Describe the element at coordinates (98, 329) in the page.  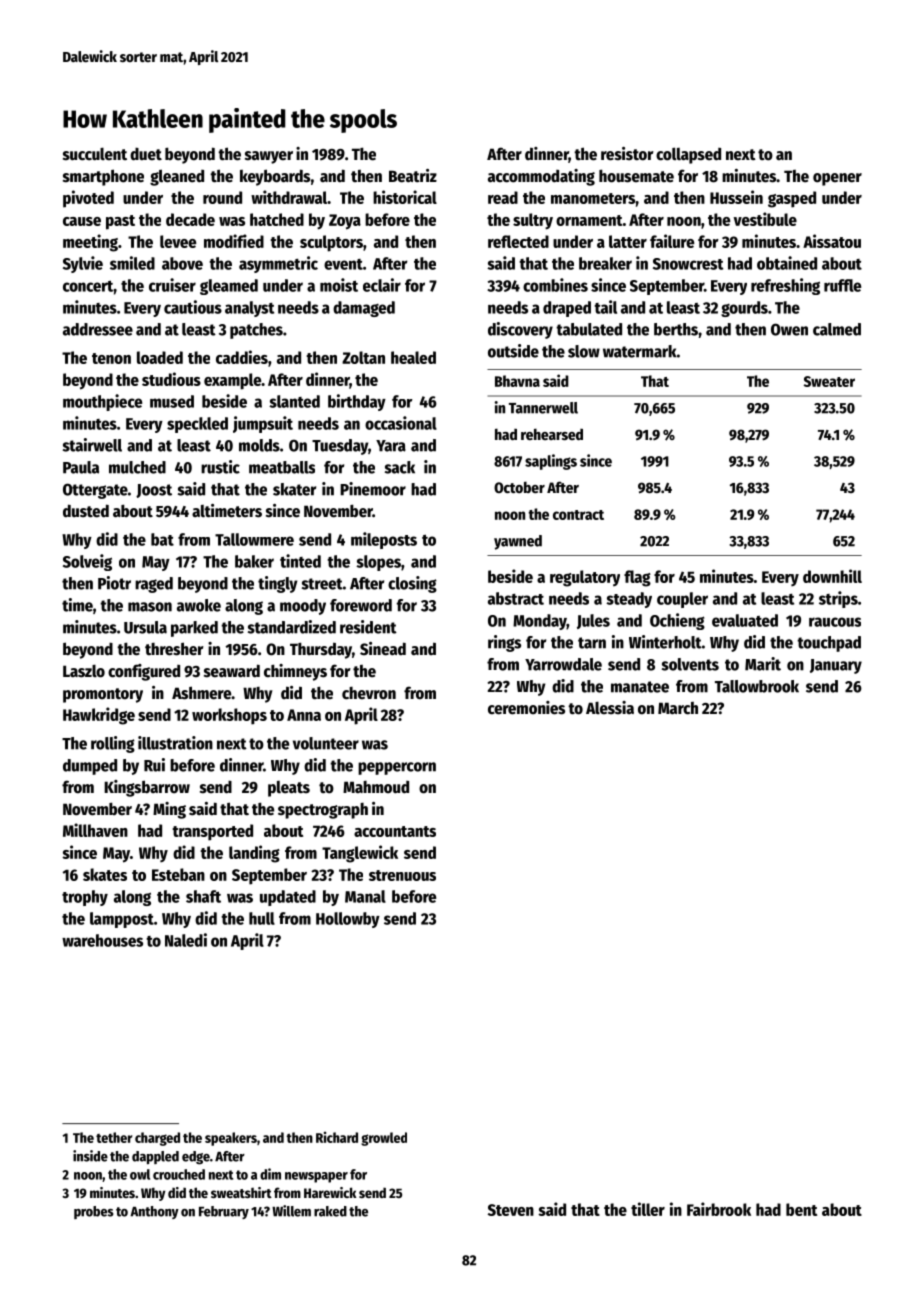
I see `addressee` at that location.
